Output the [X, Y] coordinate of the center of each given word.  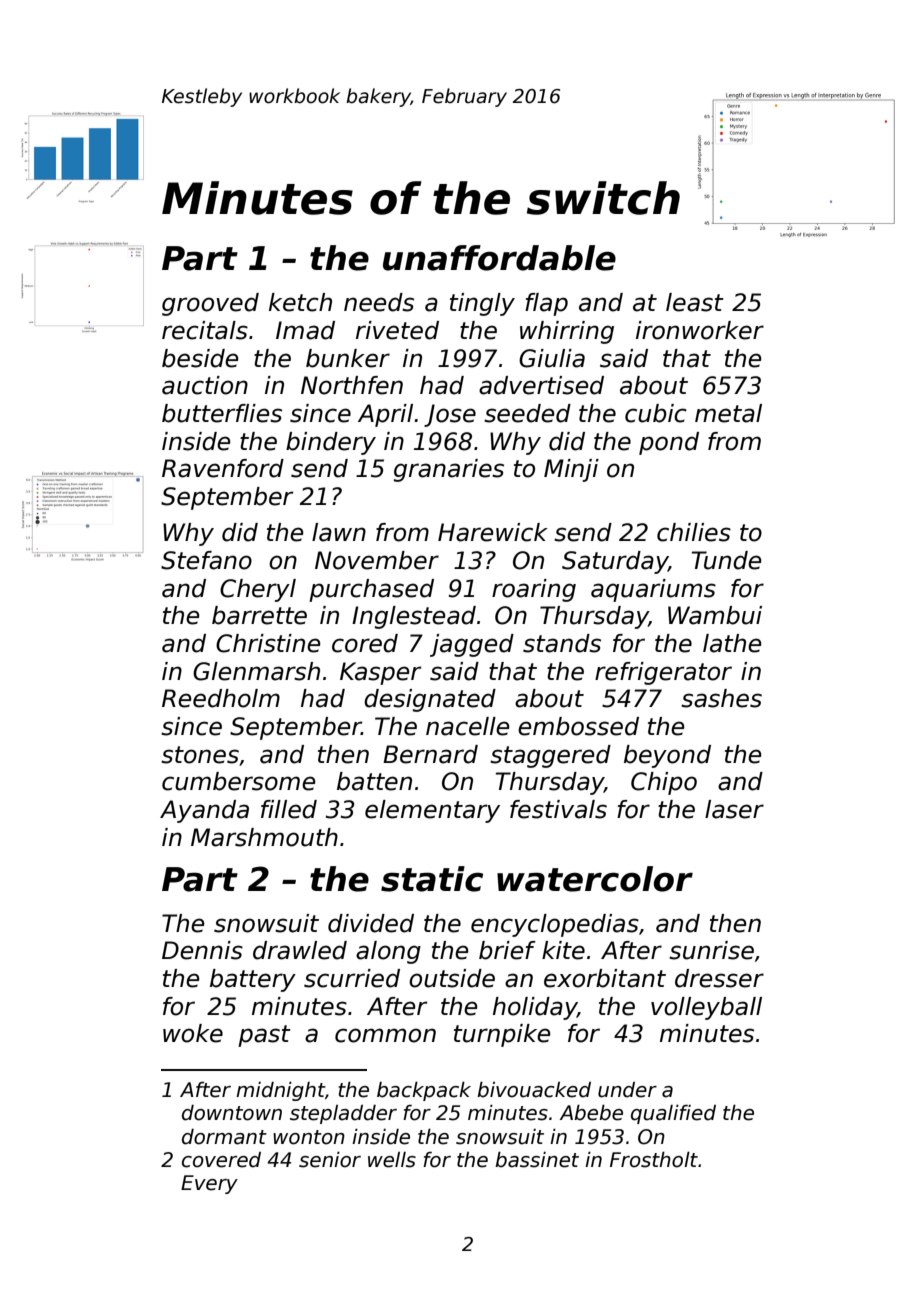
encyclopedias [555, 925]
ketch [300, 302]
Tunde [727, 560]
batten [374, 781]
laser [734, 809]
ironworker [700, 330]
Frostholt [654, 1160]
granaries [449, 470]
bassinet [537, 1160]
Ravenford [223, 468]
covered [221, 1160]
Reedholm [221, 698]
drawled [300, 950]
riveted [397, 330]
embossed [578, 726]
